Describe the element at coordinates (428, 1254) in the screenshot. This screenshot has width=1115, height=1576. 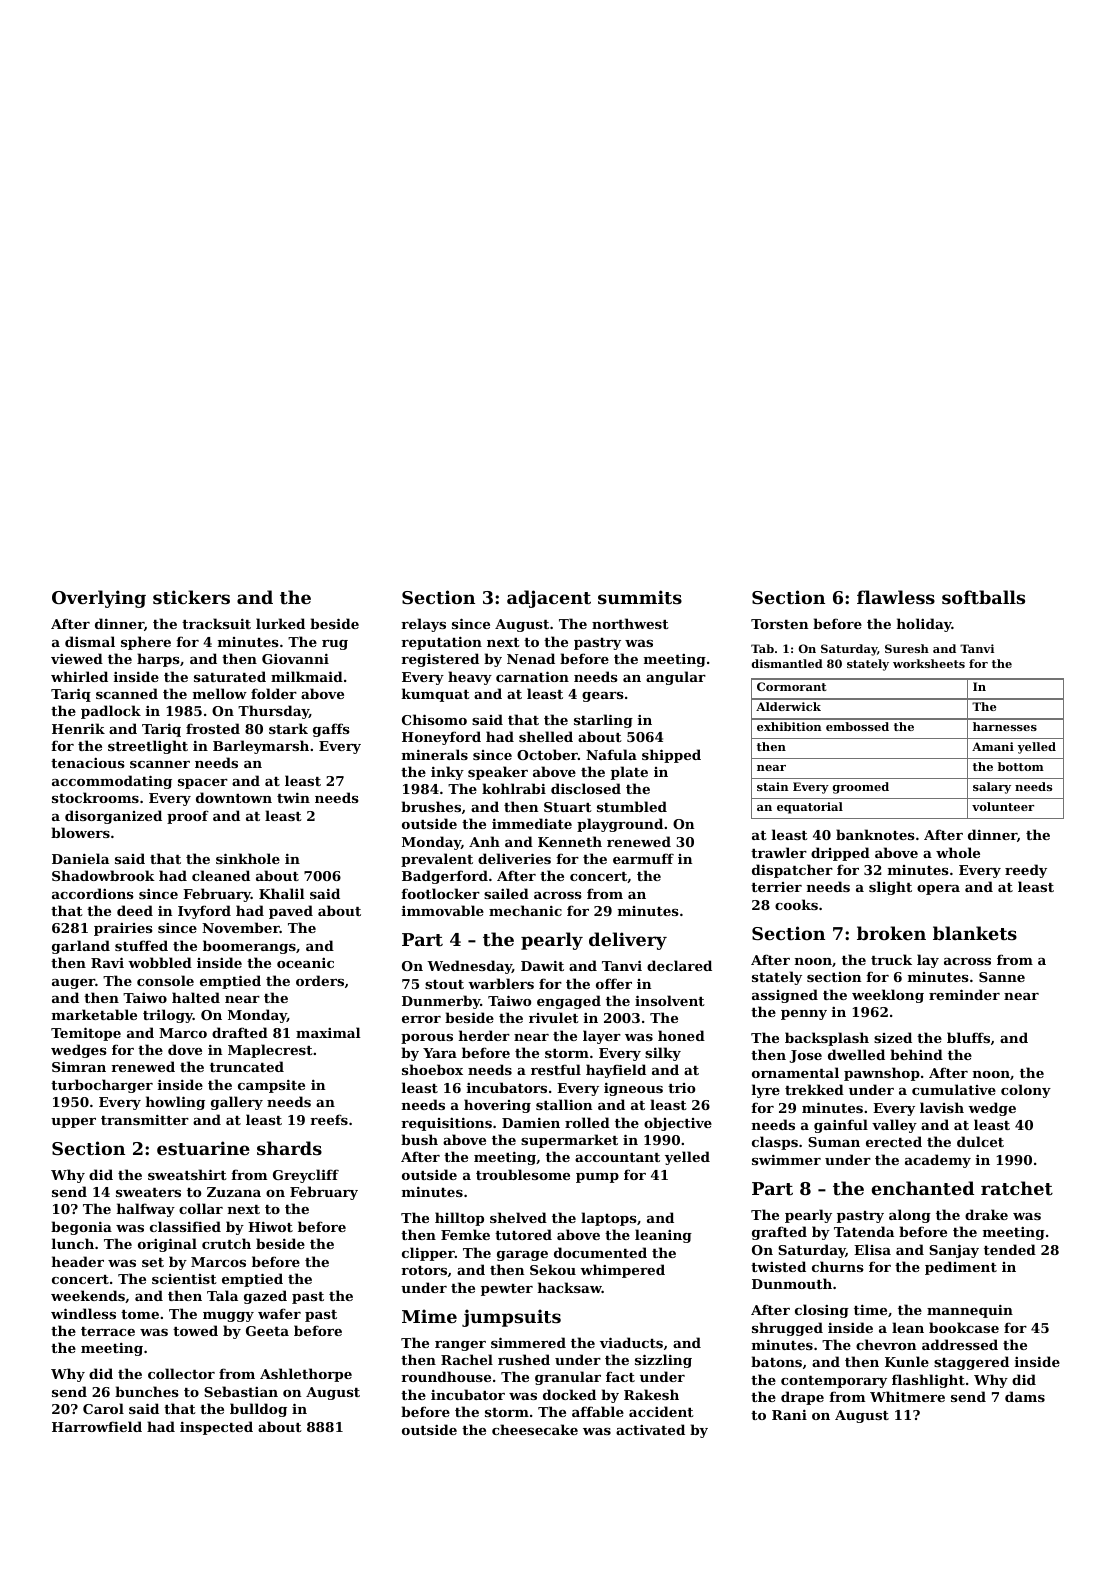
I see `clipper` at that location.
